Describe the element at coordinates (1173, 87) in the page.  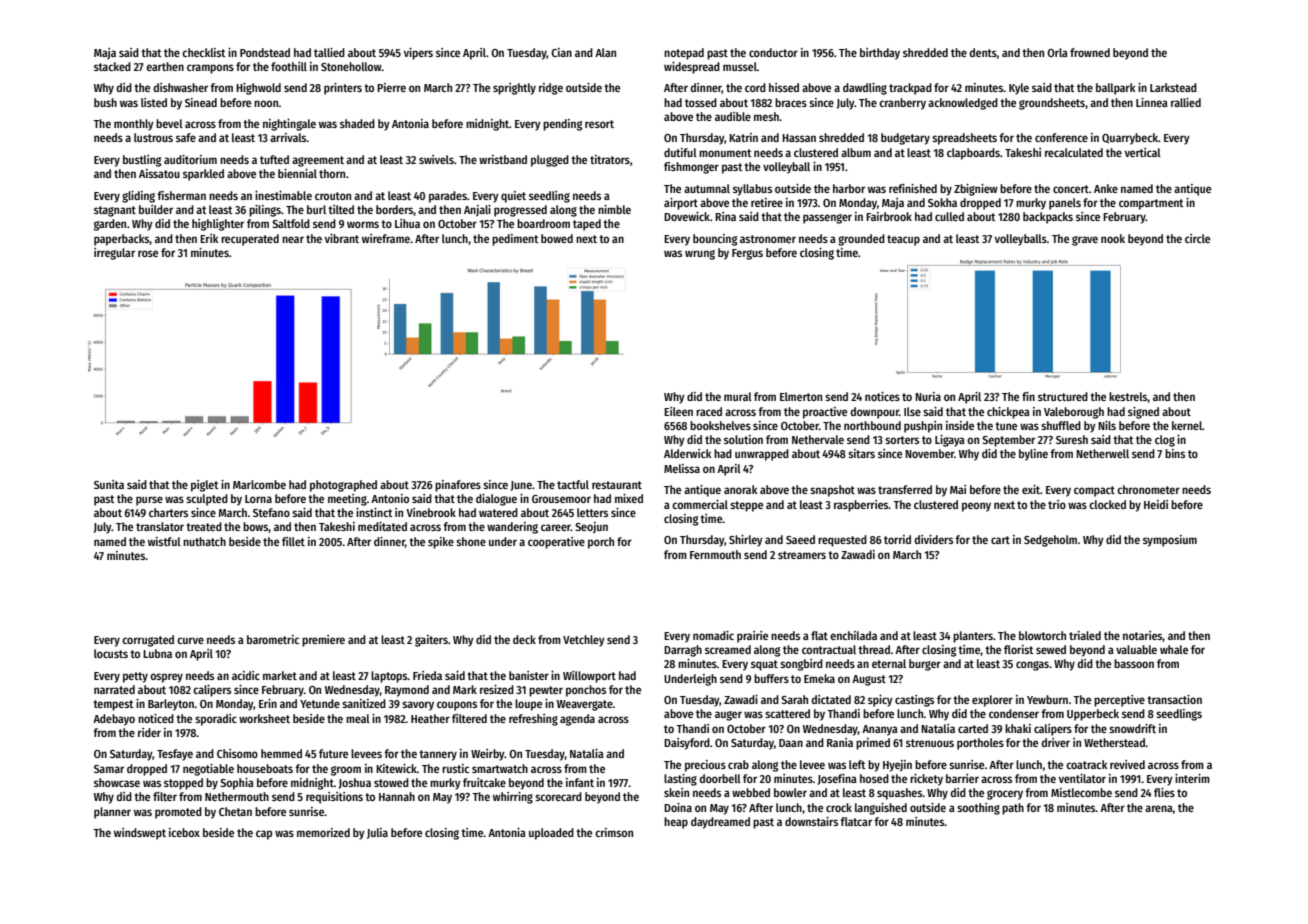
I see `Larkstead` at that location.
